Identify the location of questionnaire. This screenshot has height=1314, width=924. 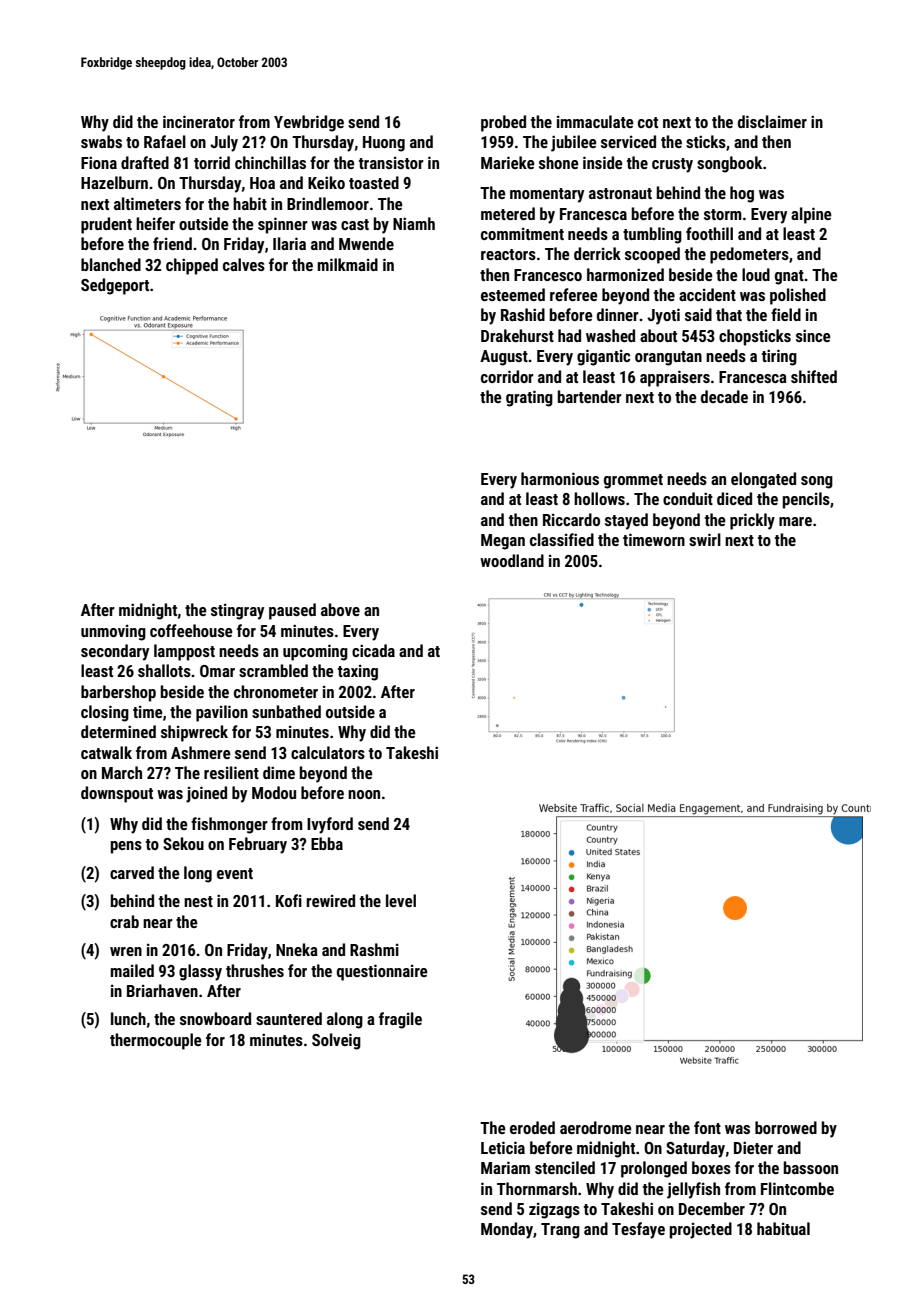
(382, 972).
